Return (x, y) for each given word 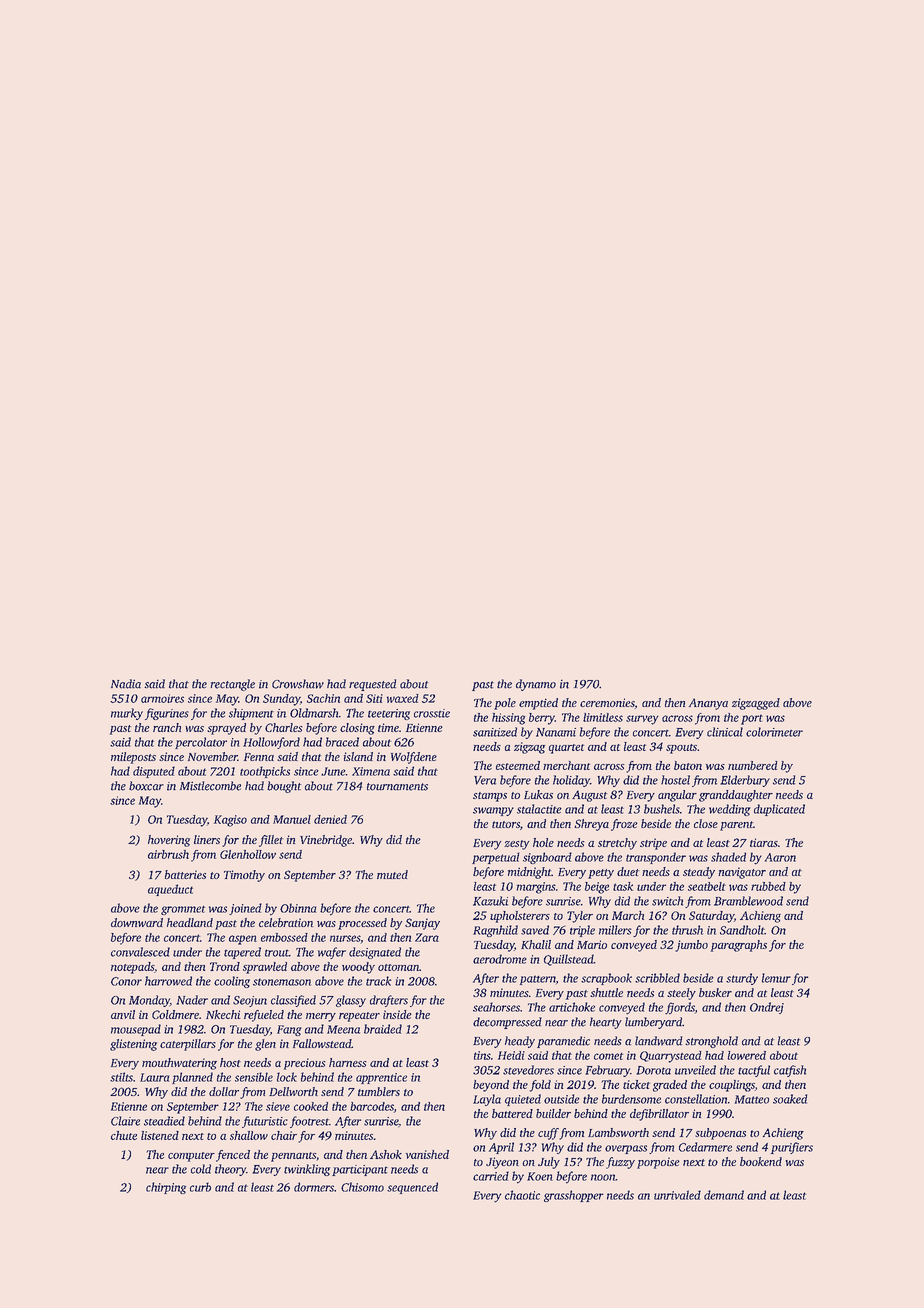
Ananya (708, 704)
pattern (538, 980)
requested (372, 685)
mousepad (136, 1030)
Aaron (780, 857)
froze (624, 825)
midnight (530, 873)
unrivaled (677, 1195)
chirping (166, 1188)
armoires (162, 698)
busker (715, 992)
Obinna (298, 908)
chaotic (522, 1195)
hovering (169, 841)
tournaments (397, 787)
